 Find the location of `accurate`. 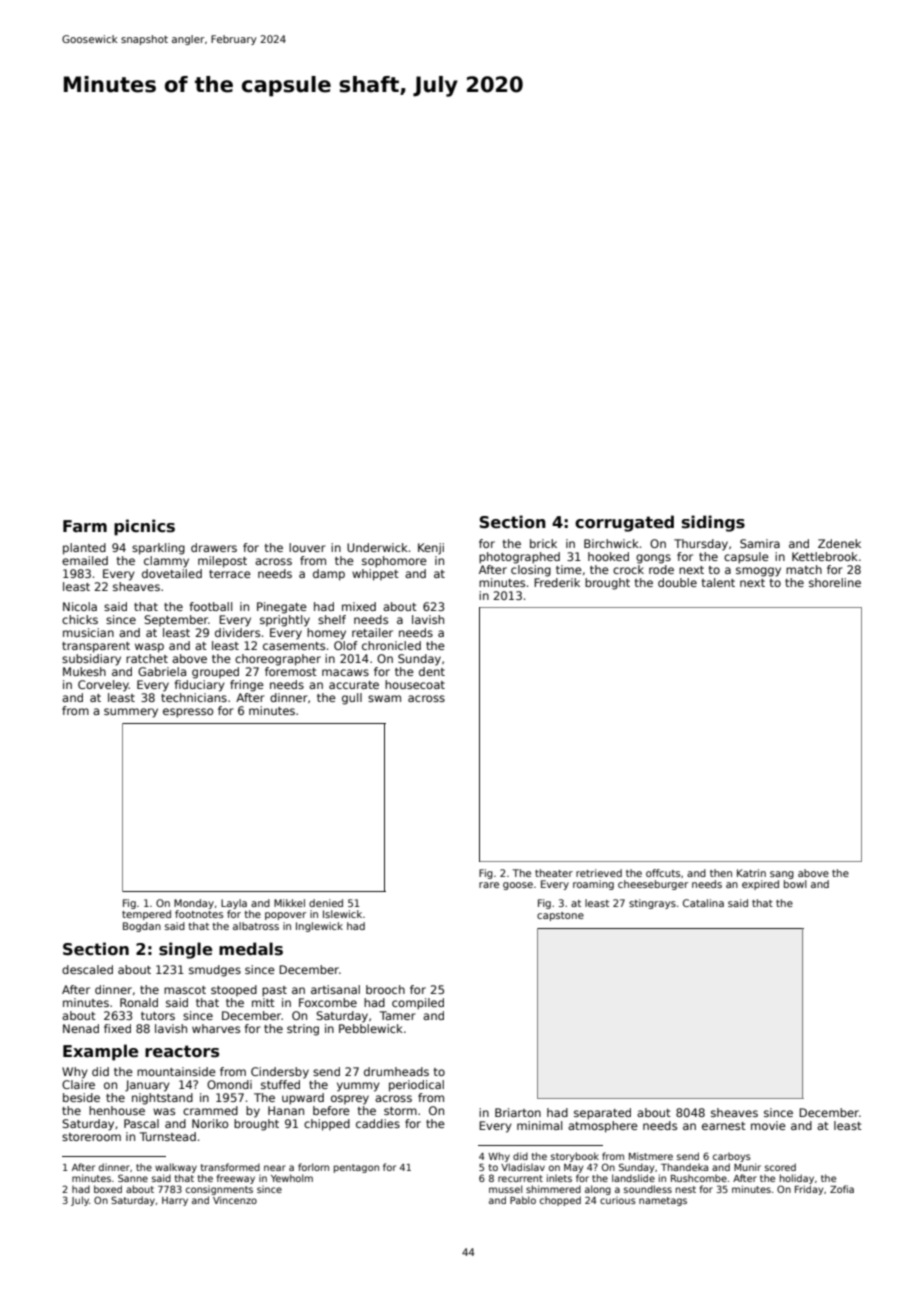

accurate is located at coordinates (354, 685).
